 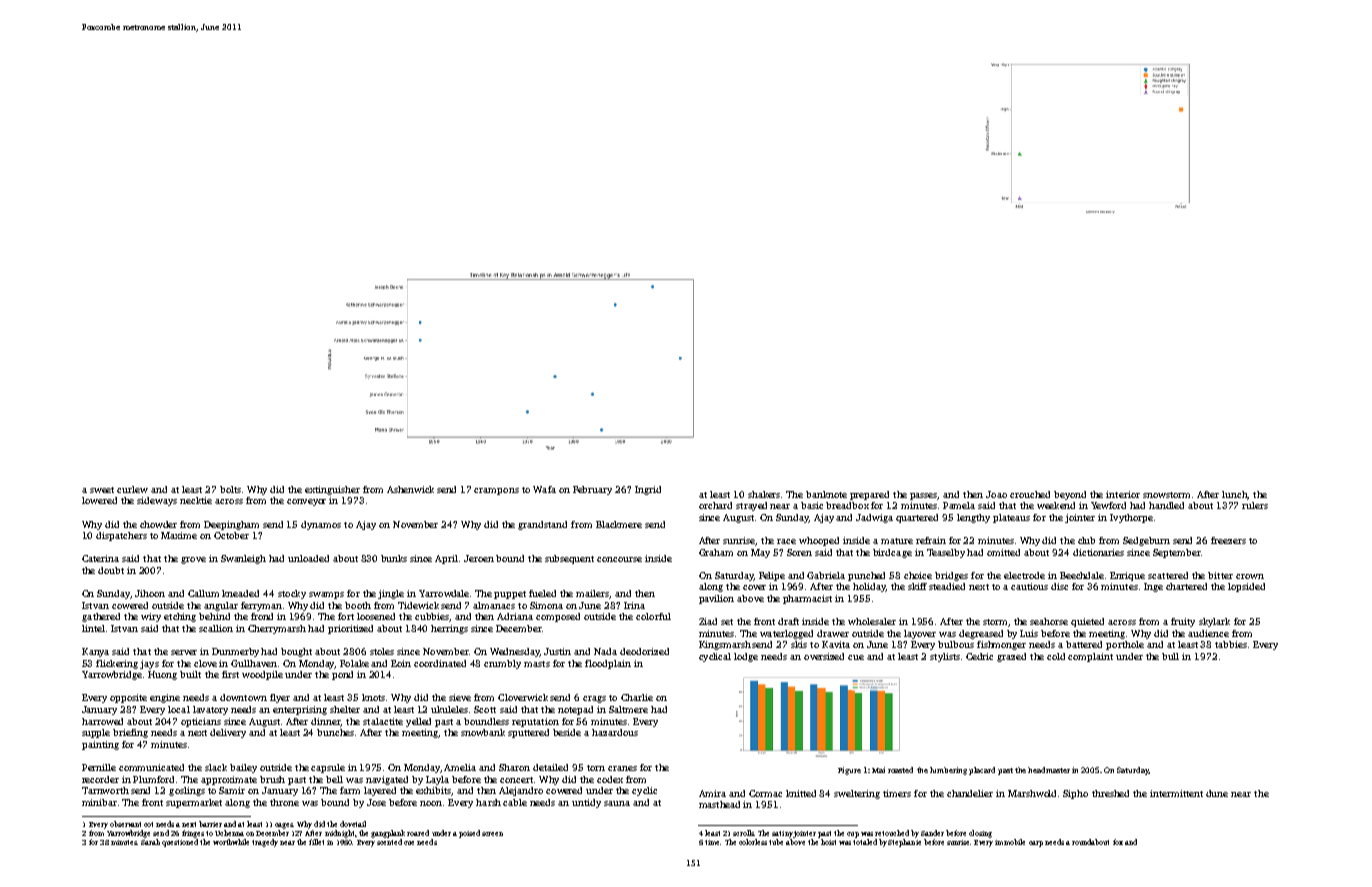 I want to click on mailers, so click(x=593, y=594).
